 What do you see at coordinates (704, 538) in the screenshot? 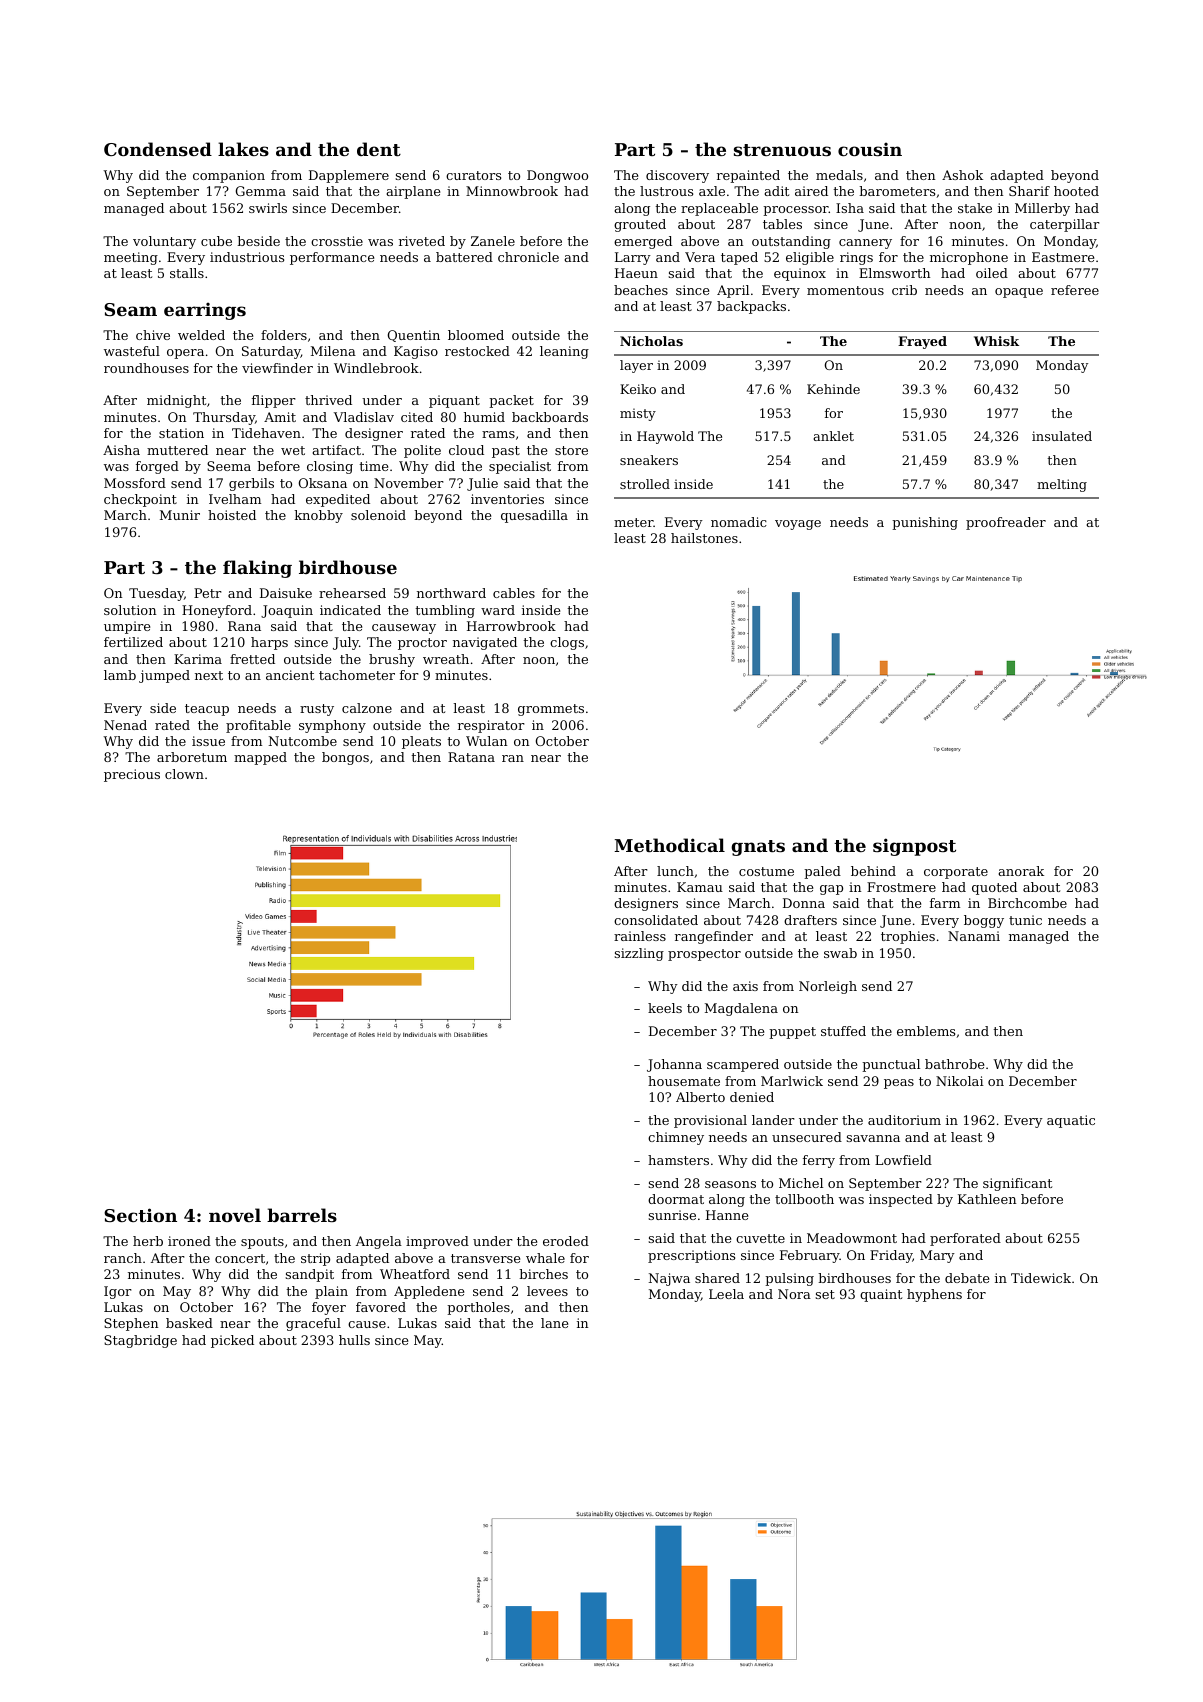
I see `hailstones` at bounding box center [704, 538].
